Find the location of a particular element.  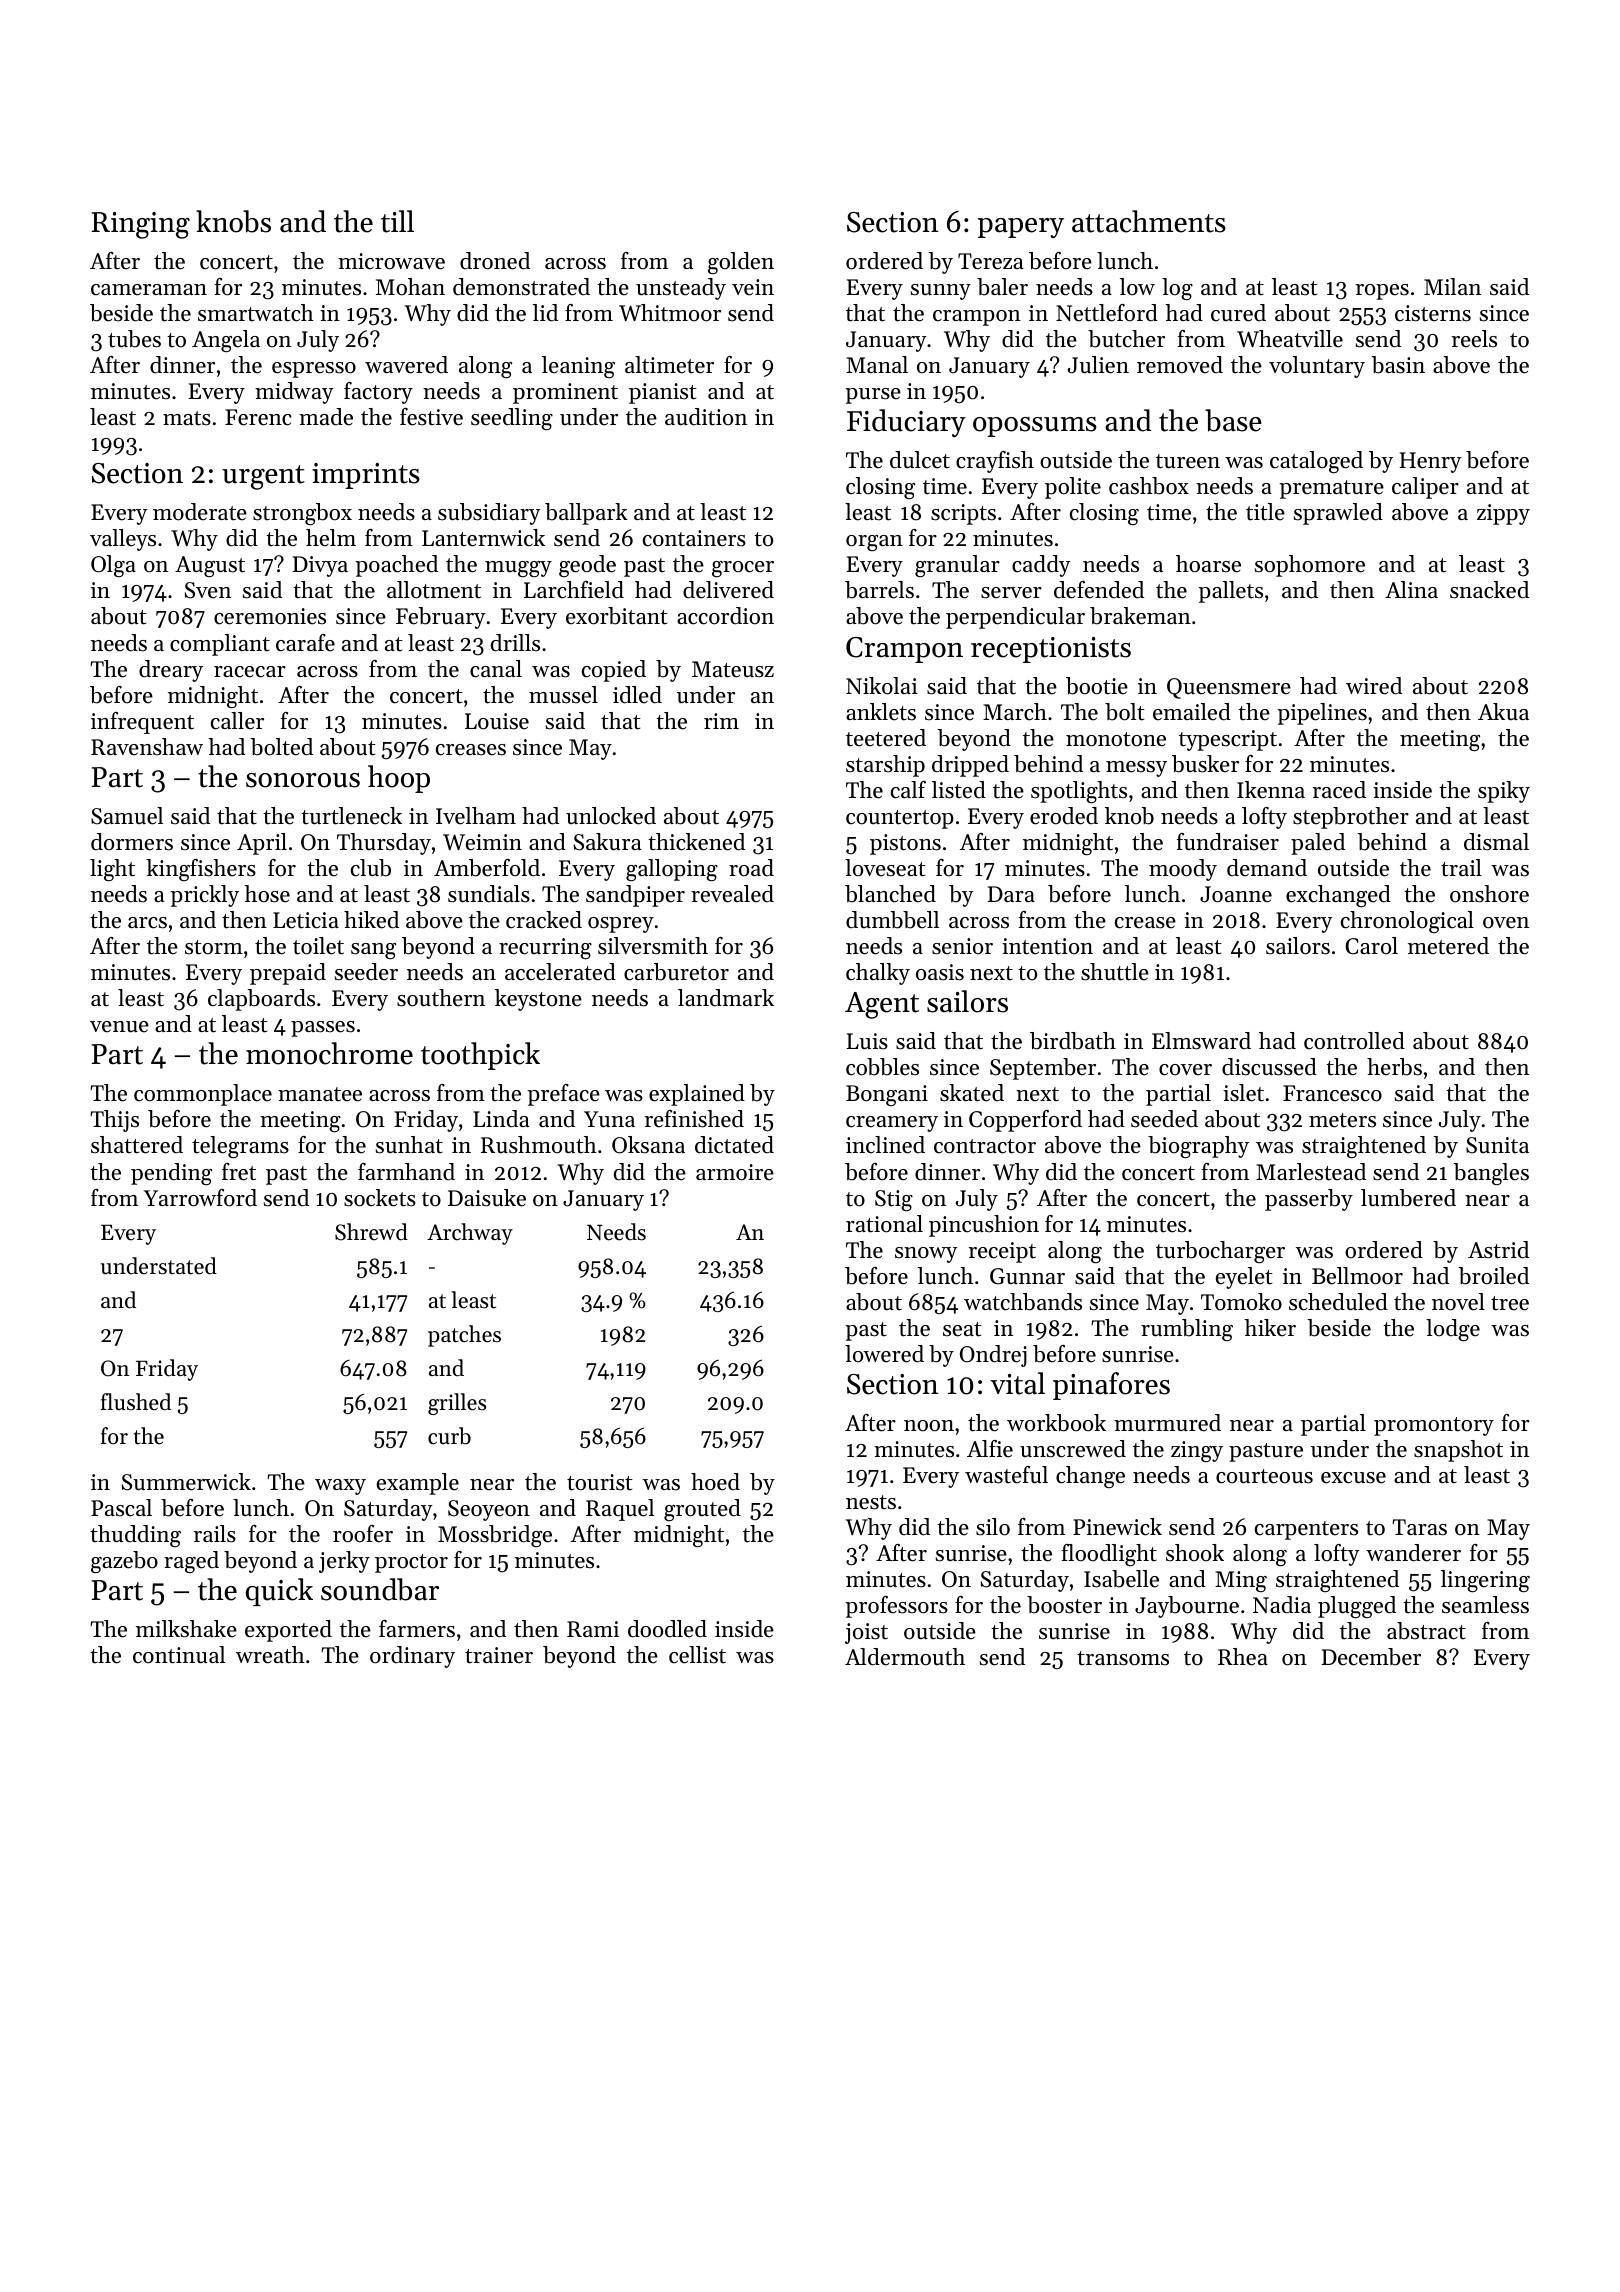

papery is located at coordinates (1021, 228).
